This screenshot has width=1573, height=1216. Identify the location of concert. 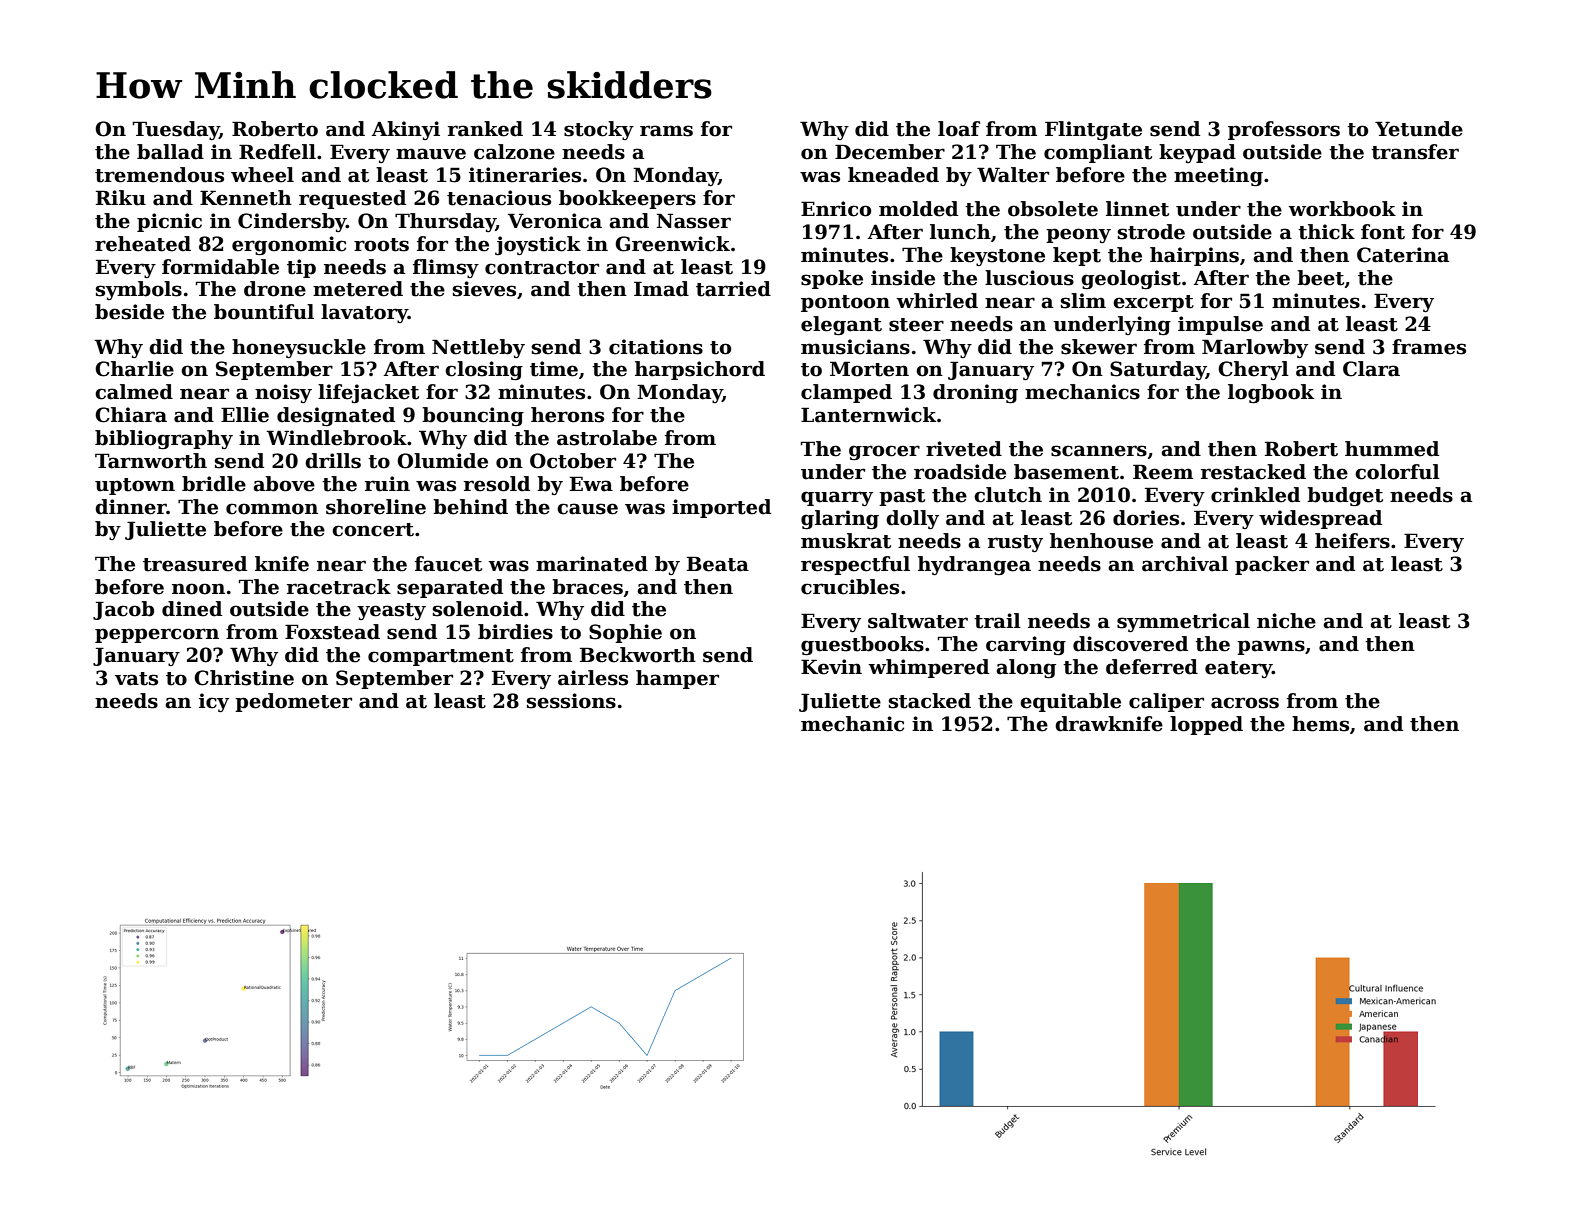
(373, 530).
